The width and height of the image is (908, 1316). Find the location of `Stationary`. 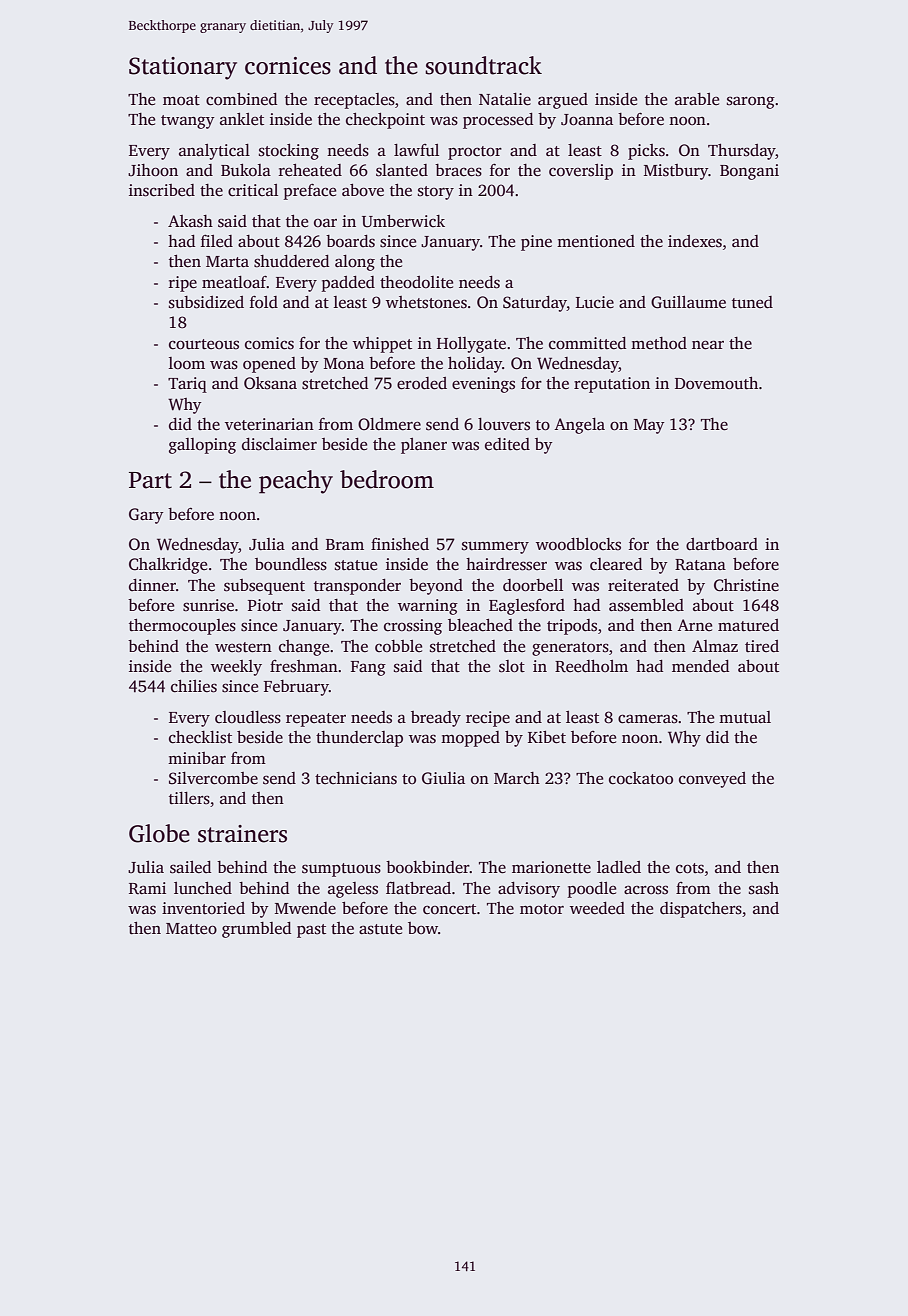

Stationary is located at coordinates (183, 68).
